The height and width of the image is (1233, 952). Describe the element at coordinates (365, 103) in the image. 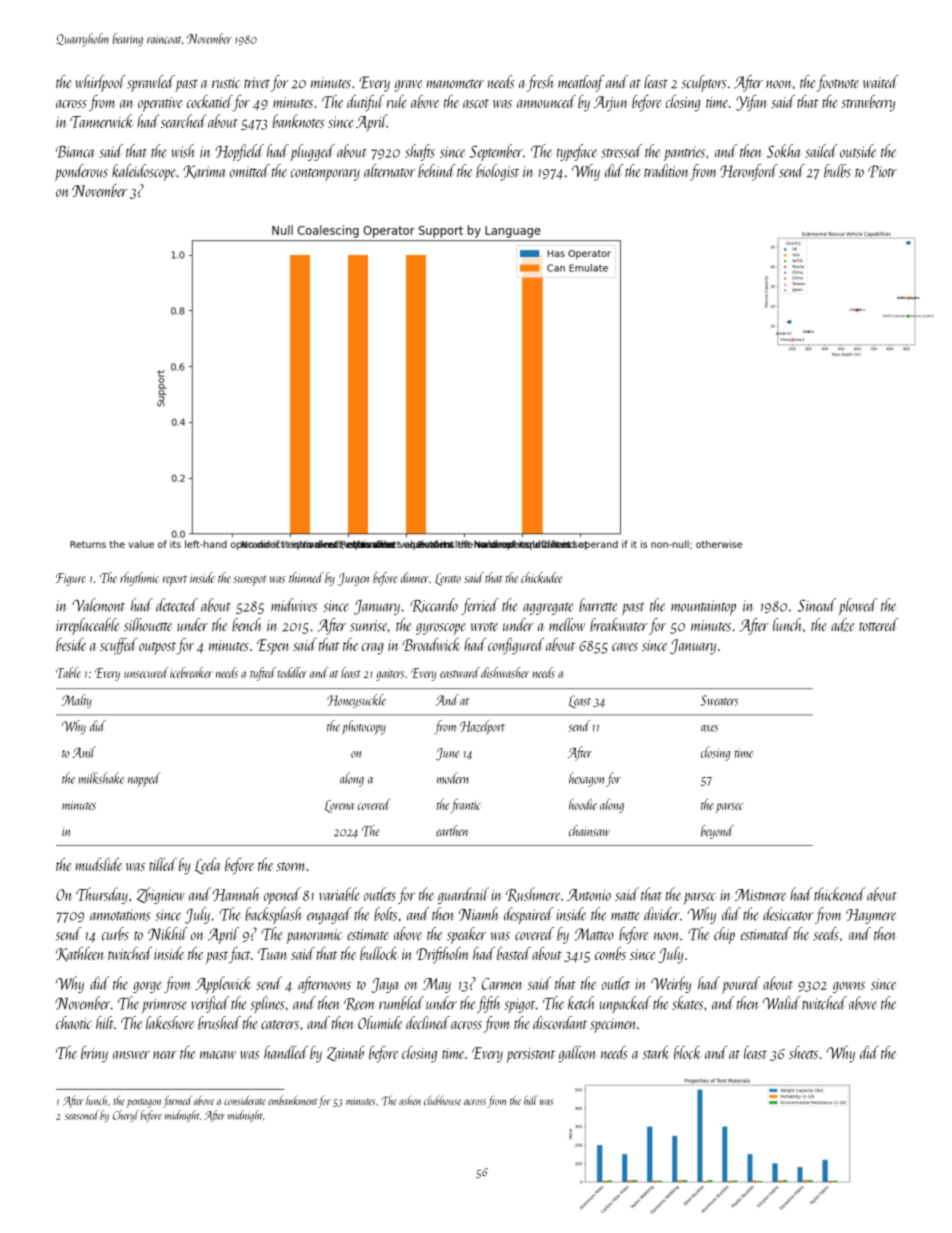

I see `dutiful` at that location.
